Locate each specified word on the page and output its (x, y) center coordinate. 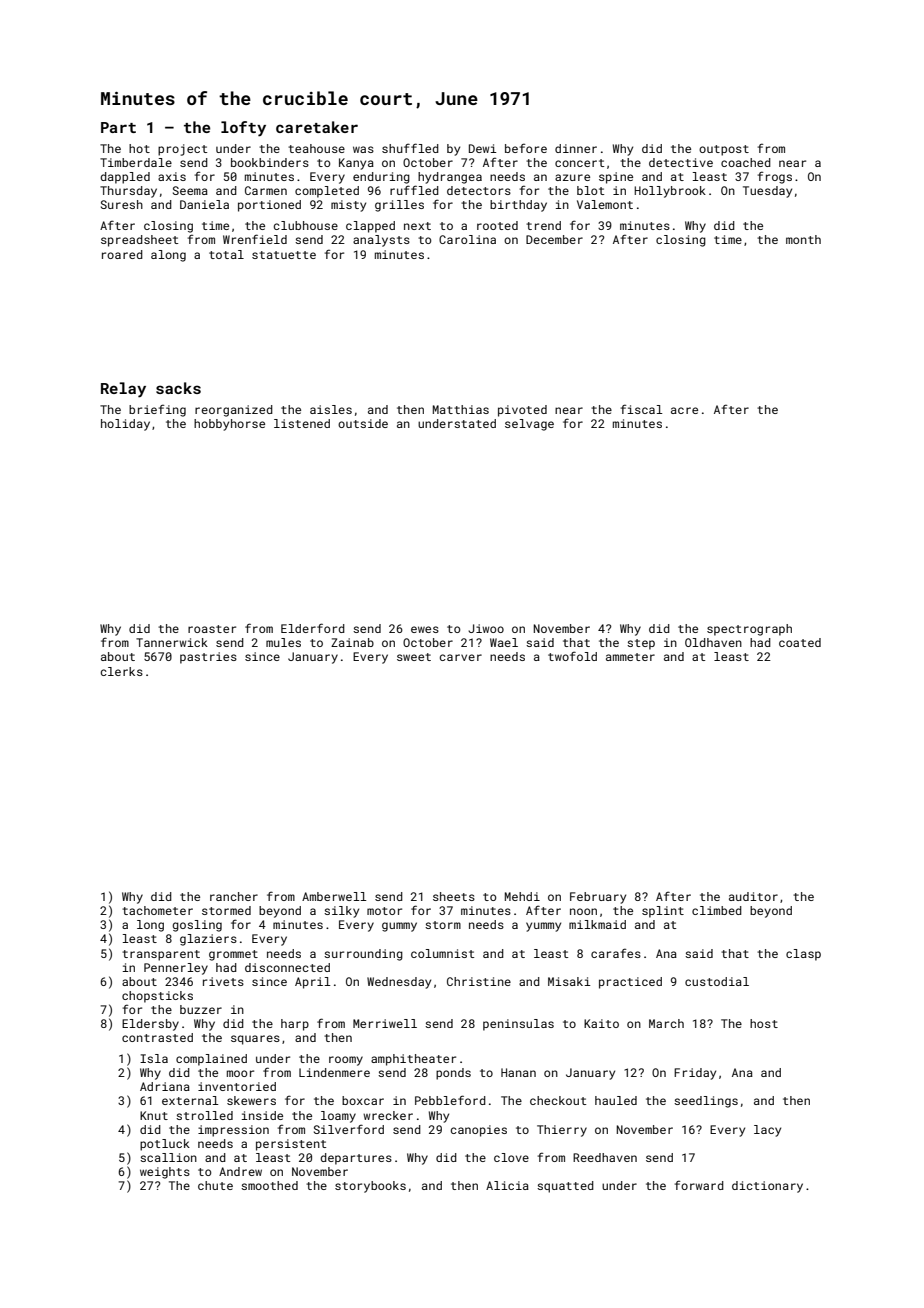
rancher (234, 896)
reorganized (234, 411)
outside (363, 423)
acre (684, 410)
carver (461, 657)
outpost (724, 150)
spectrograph (749, 630)
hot (139, 148)
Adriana (165, 1086)
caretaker (317, 127)
